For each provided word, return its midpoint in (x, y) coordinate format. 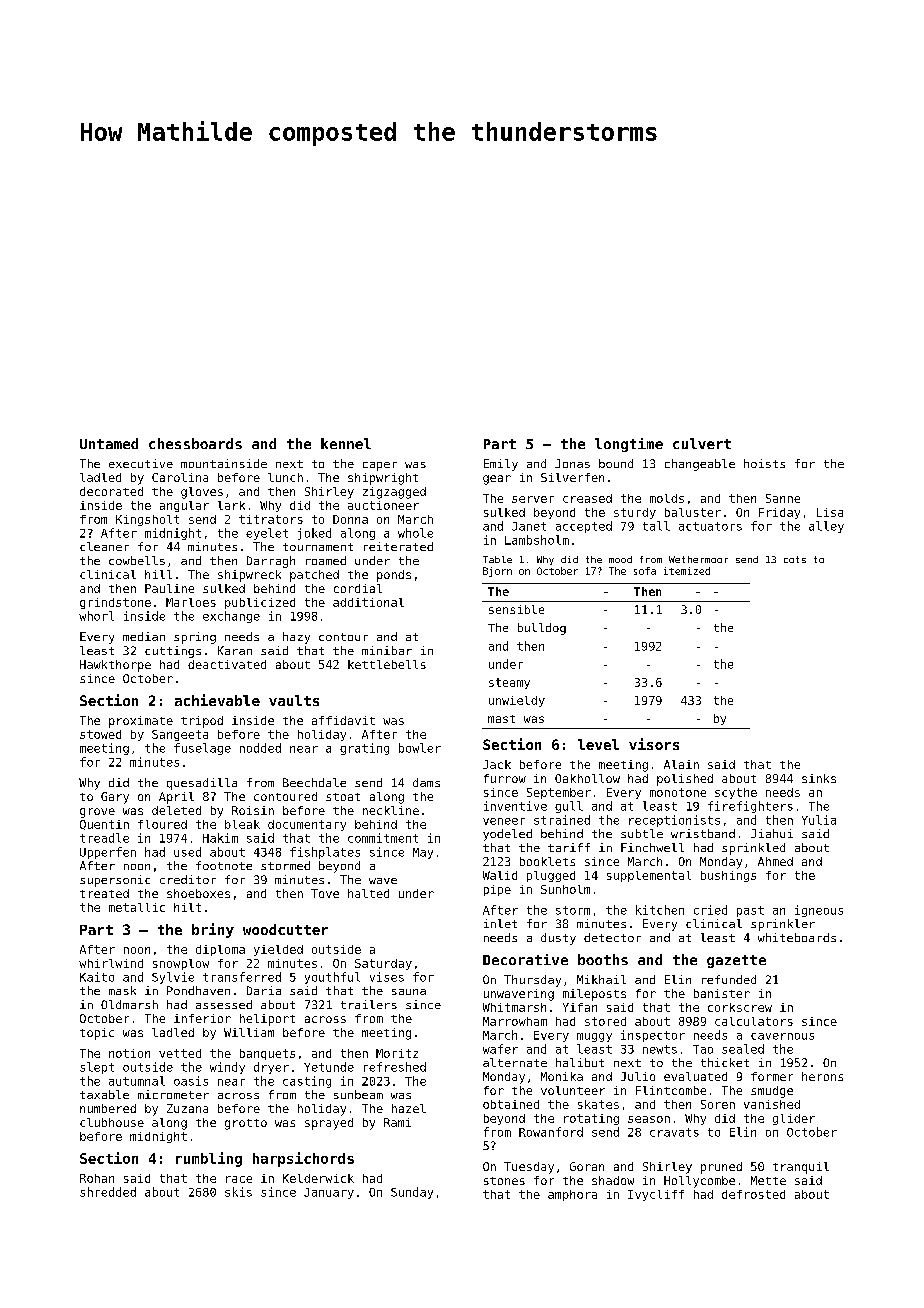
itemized (687, 571)
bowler (420, 748)
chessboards (195, 443)
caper (380, 466)
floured (162, 824)
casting (307, 1082)
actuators (710, 526)
